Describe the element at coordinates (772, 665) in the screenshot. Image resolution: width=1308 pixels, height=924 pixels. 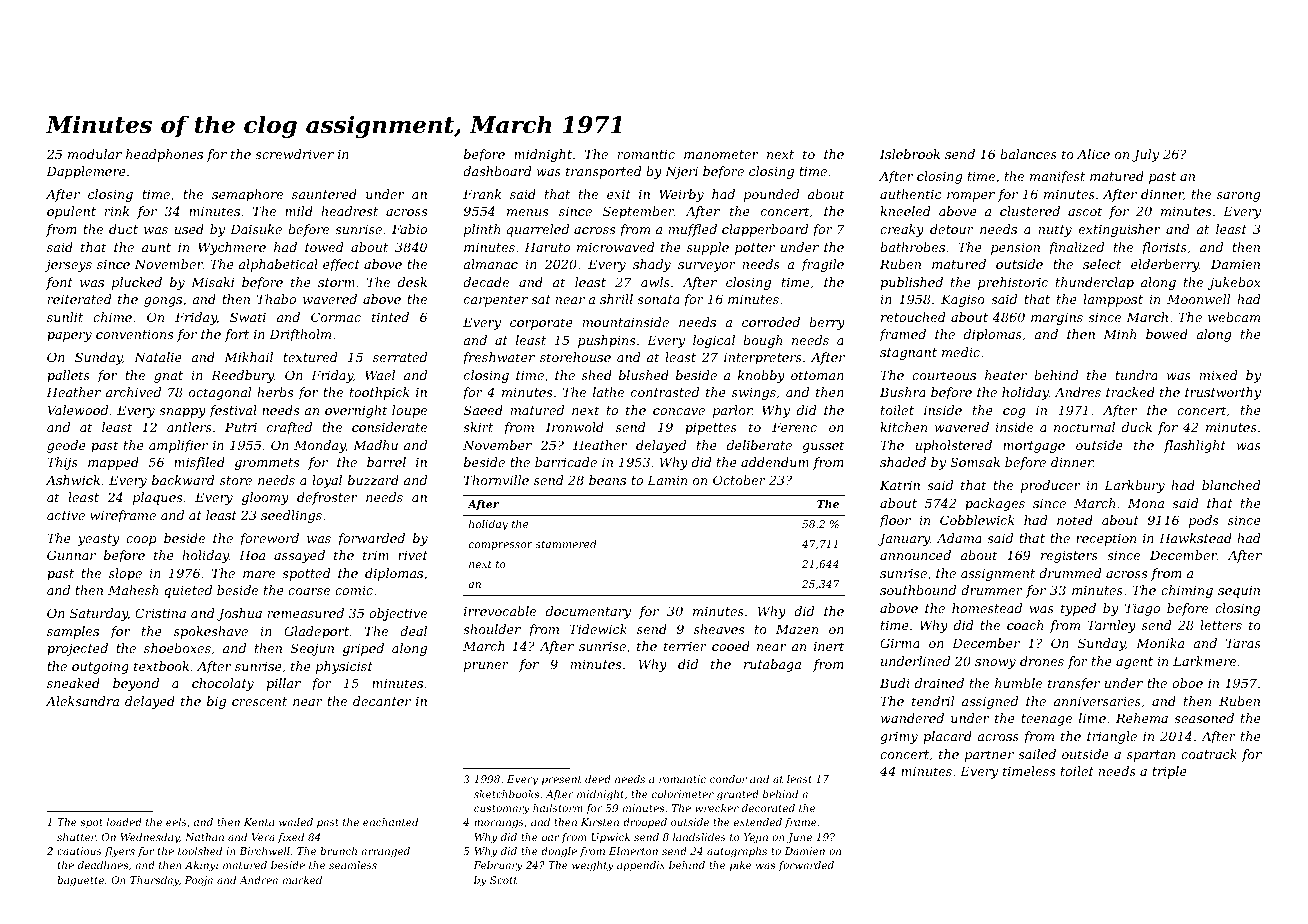
I see `rutabaga` at that location.
